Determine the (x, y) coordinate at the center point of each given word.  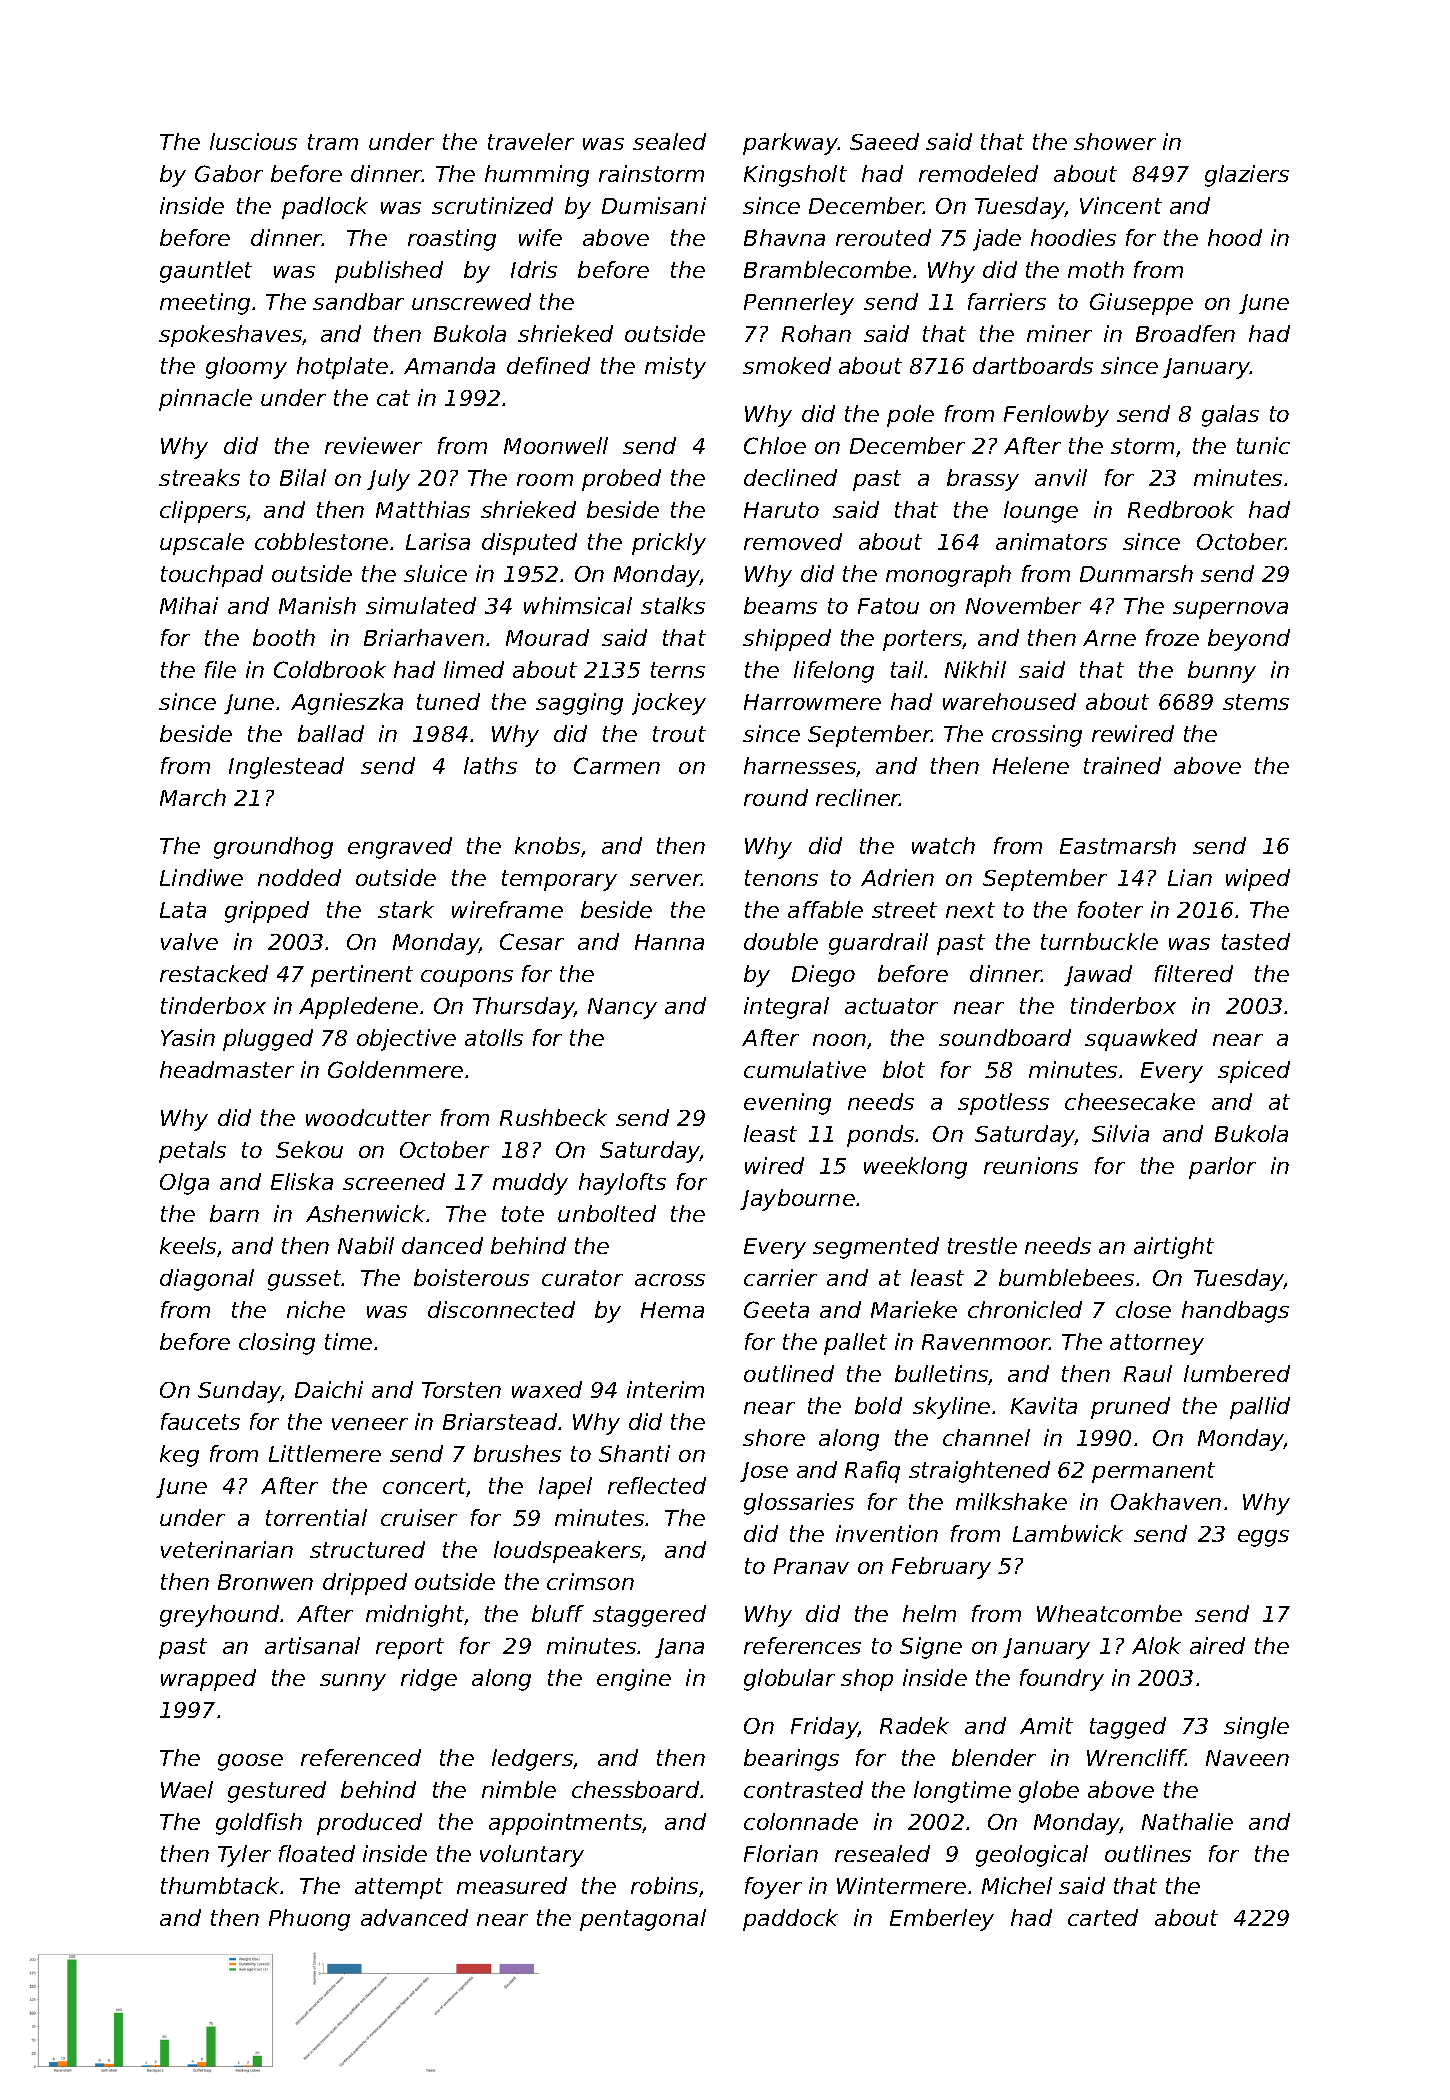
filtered (1194, 973)
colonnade (801, 1821)
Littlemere (325, 1453)
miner (1059, 333)
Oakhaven (1166, 1501)
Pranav (811, 1566)
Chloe (775, 445)
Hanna (669, 942)
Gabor (229, 173)
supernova (1230, 610)
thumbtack (221, 1885)
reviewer (373, 445)
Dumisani (654, 205)
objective (406, 1040)
